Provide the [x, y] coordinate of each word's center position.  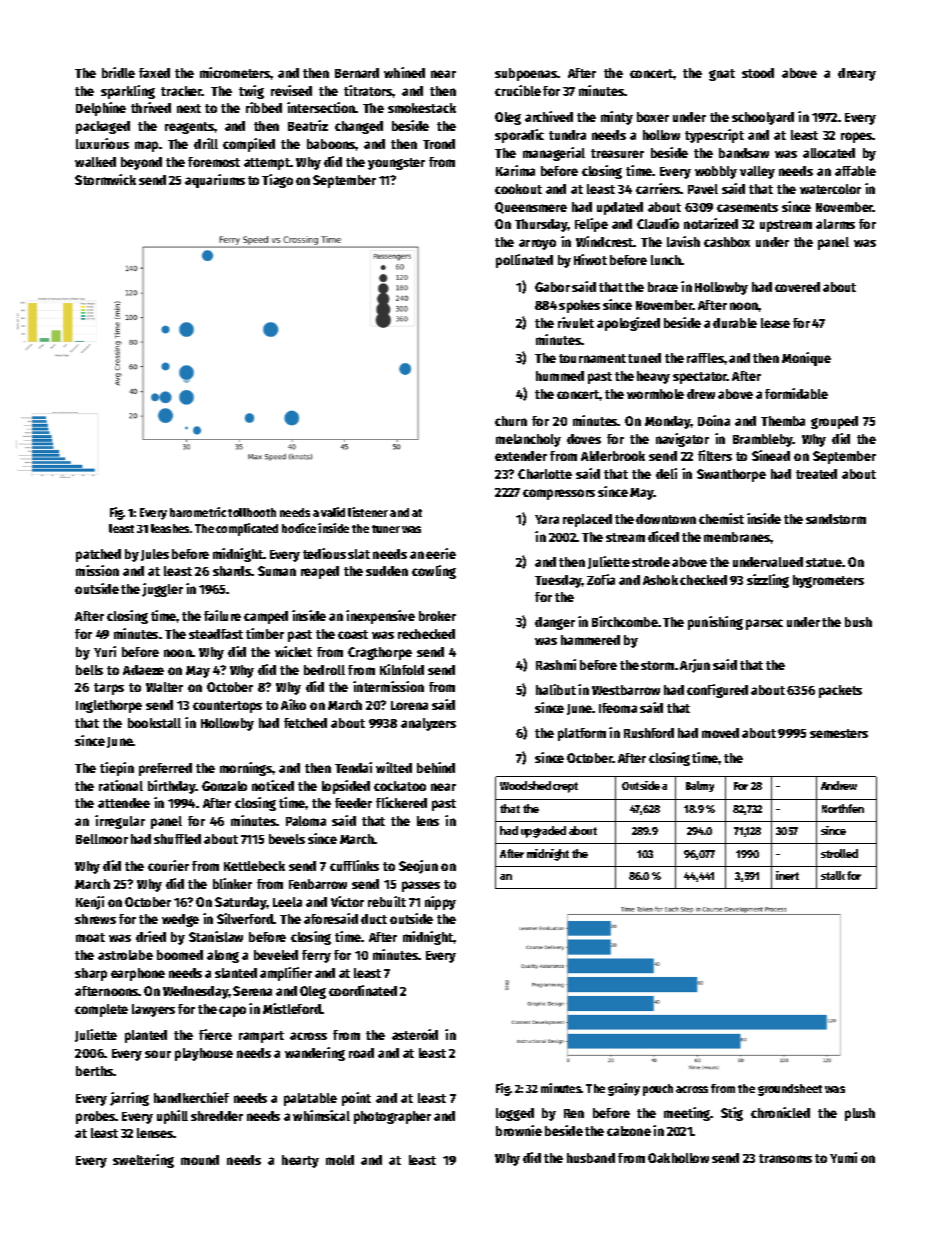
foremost [214, 162]
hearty [300, 1161]
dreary [857, 74]
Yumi [843, 1157]
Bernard [357, 73]
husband [591, 1158]
